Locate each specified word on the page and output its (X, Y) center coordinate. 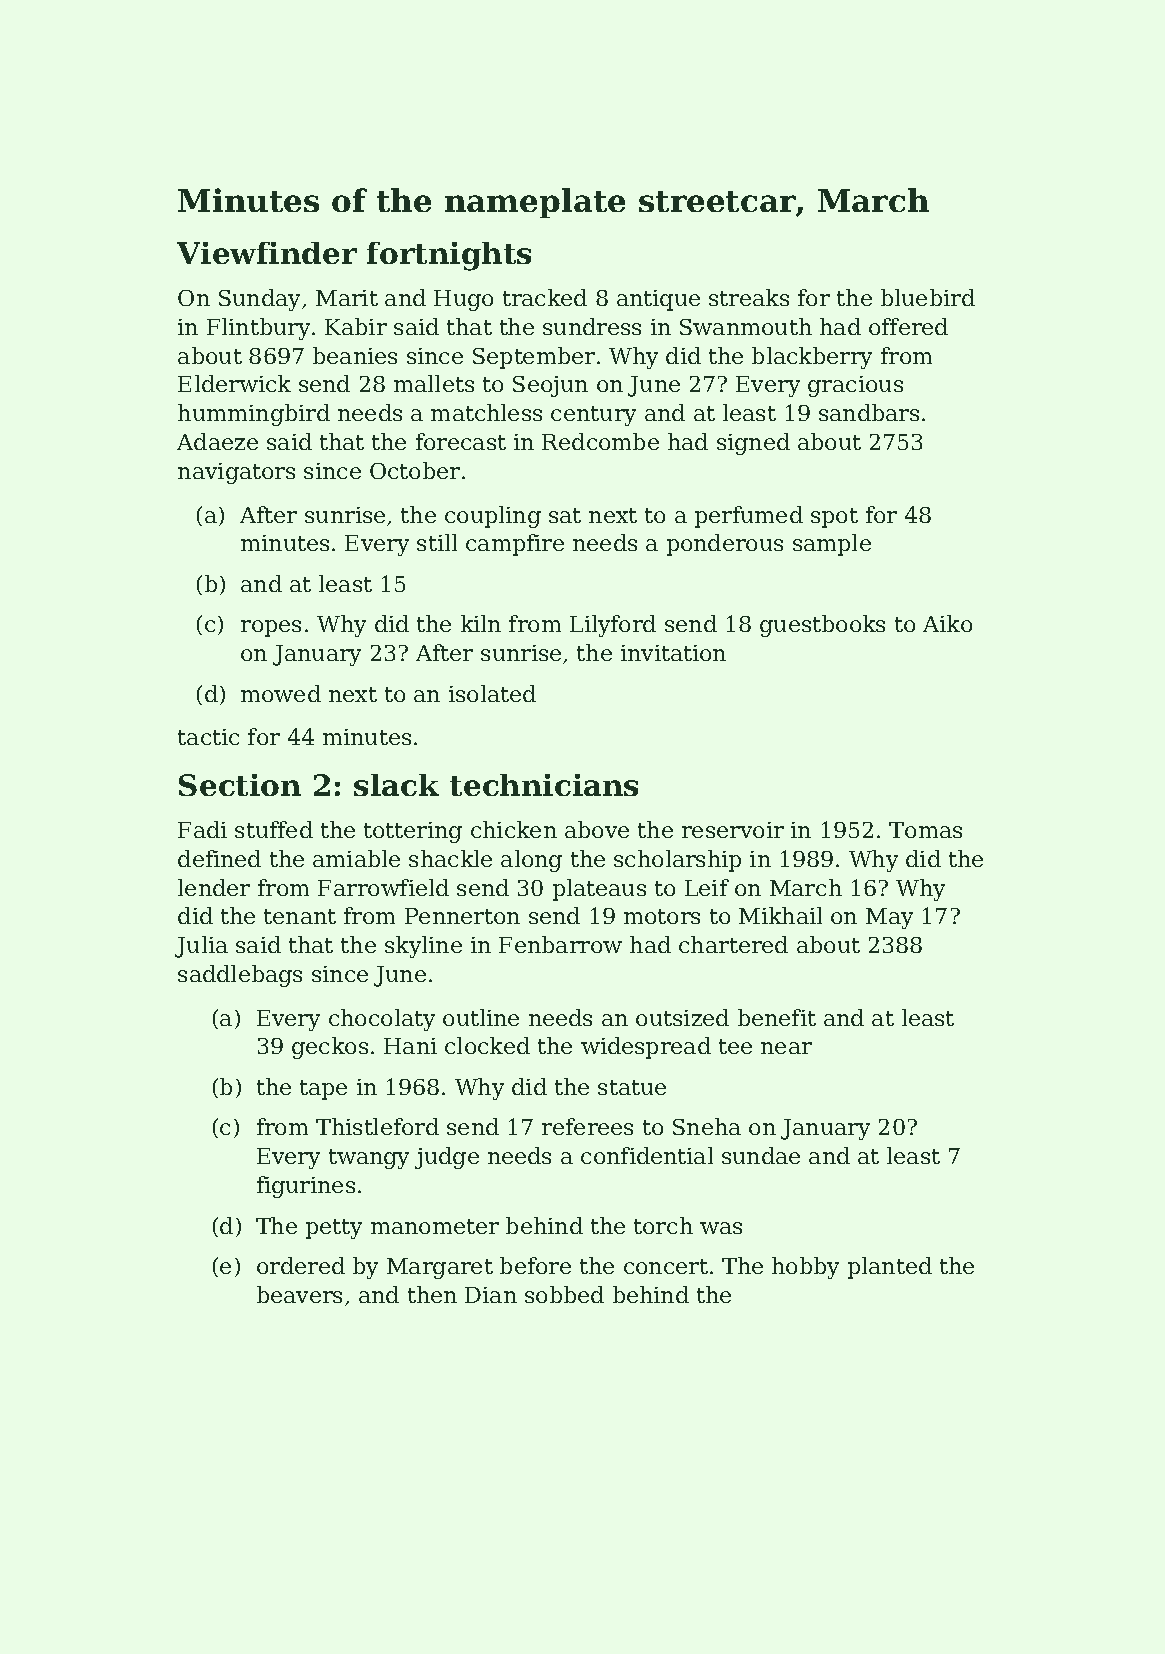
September (534, 358)
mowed (281, 693)
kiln (481, 623)
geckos (330, 1048)
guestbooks (822, 626)
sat (565, 515)
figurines (306, 1187)
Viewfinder (267, 253)
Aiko (947, 623)
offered (908, 326)
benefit (777, 1017)
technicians (544, 785)
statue (632, 1087)
